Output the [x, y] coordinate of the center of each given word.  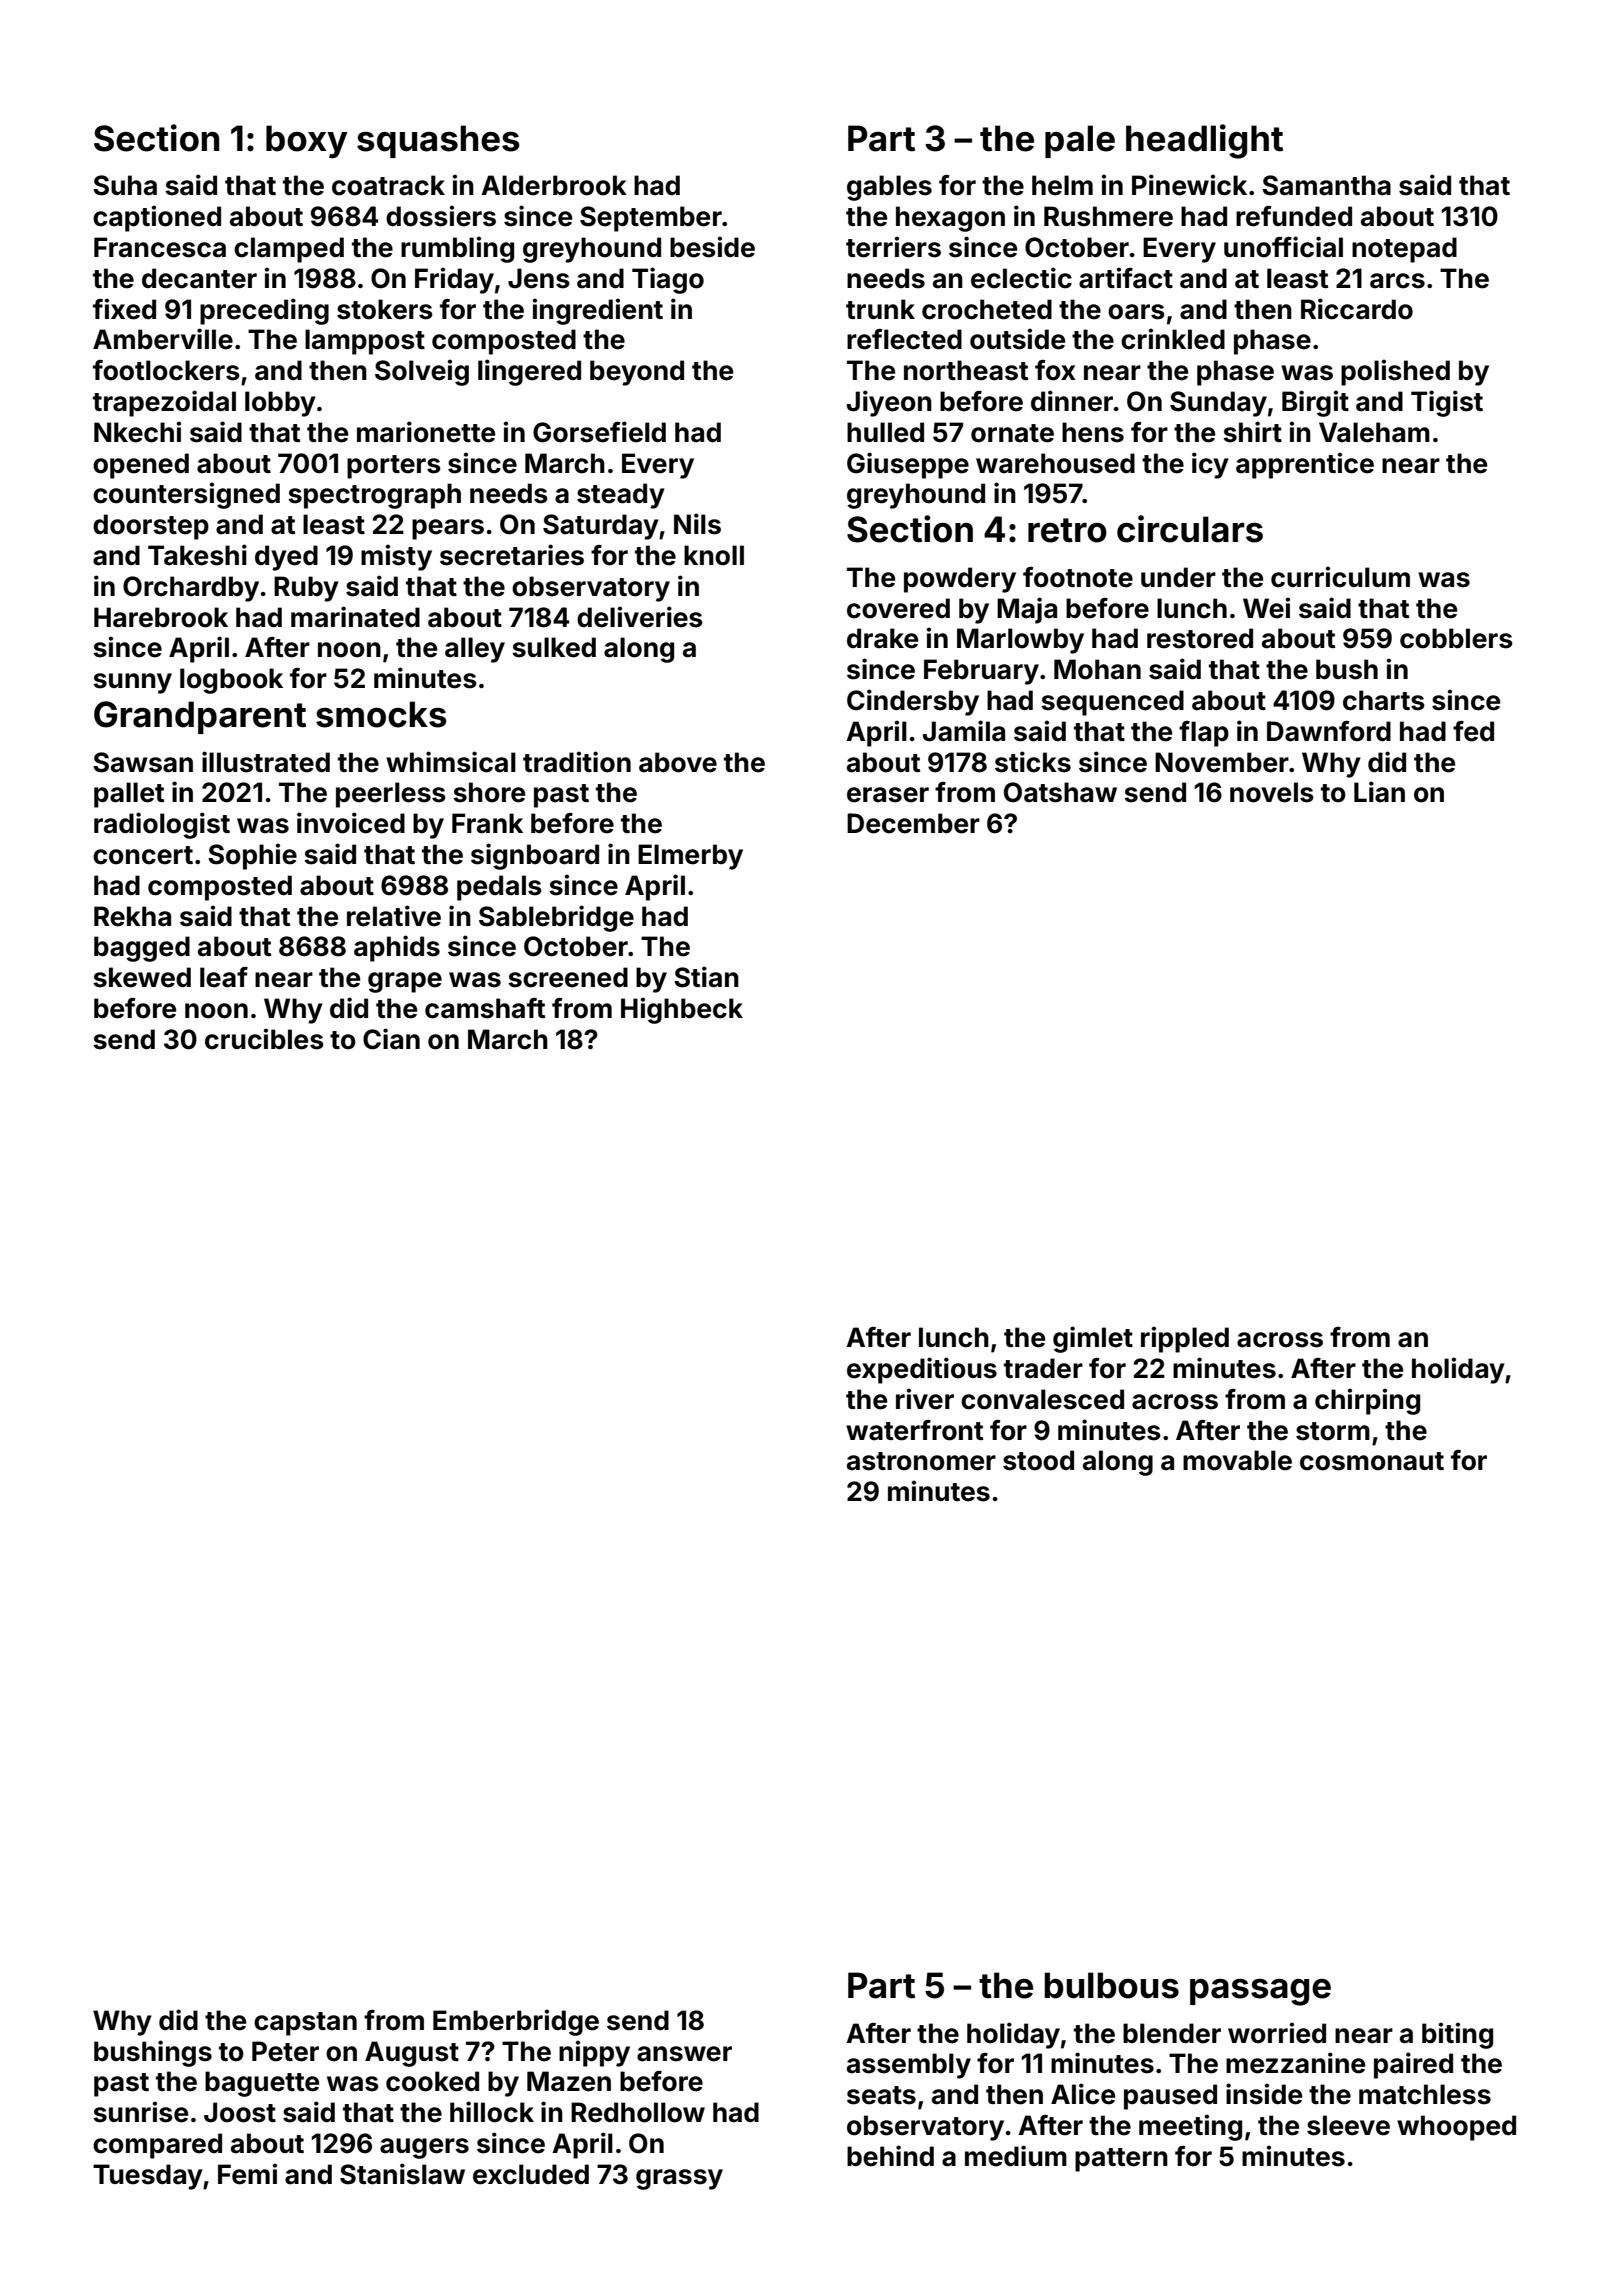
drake [882, 638]
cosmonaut [1372, 1461]
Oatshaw [1060, 792]
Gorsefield [599, 432]
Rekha [132, 916]
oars [1136, 312]
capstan [305, 2024]
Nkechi [137, 432]
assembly [909, 2066]
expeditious [922, 1370]
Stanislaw [402, 2174]
